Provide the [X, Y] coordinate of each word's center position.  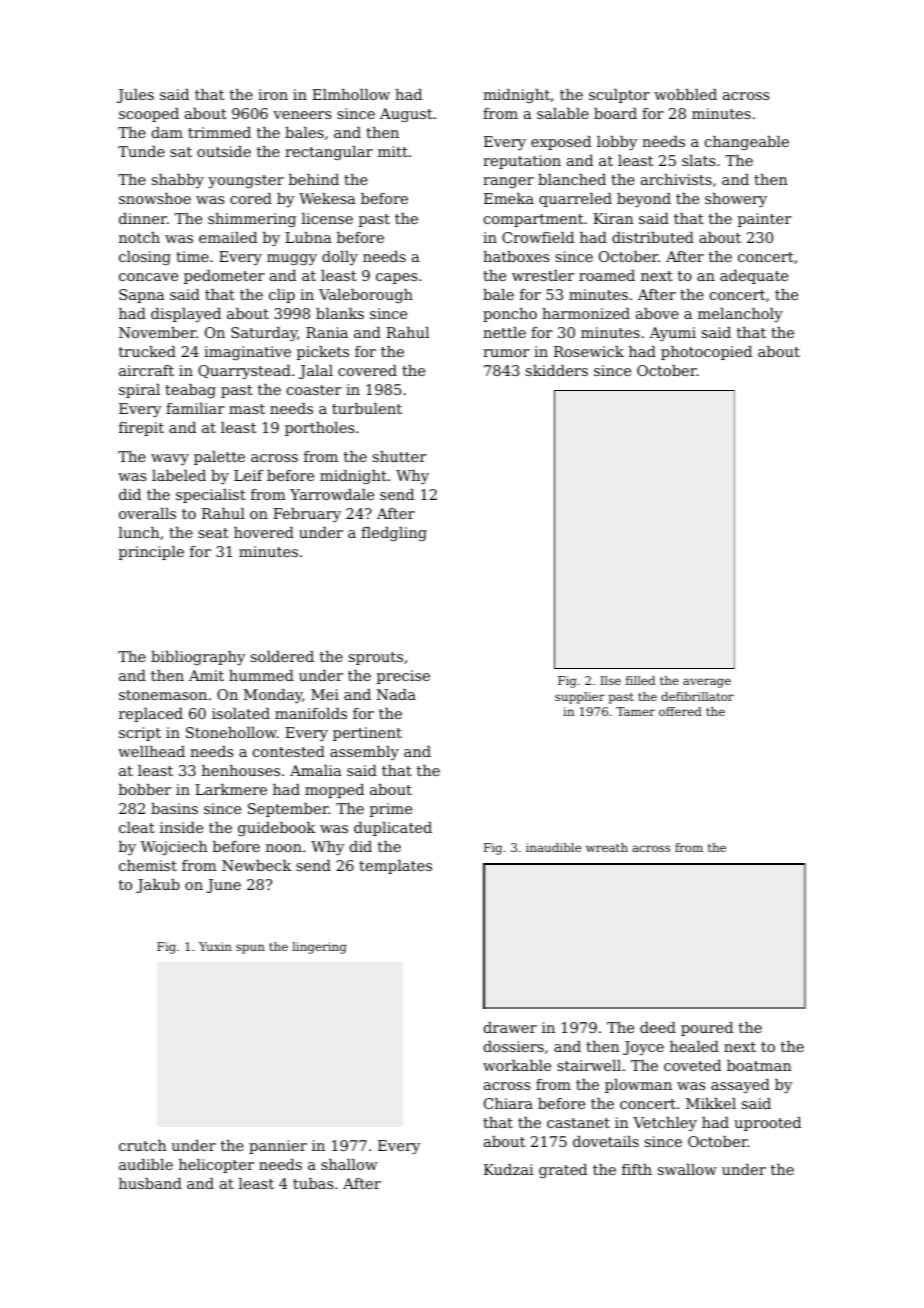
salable [563, 113]
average [707, 683]
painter [765, 220]
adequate [754, 277]
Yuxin [215, 946]
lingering [319, 948]
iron [273, 94]
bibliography [198, 658]
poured [707, 1029]
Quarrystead [244, 372]
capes [396, 278]
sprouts [376, 658]
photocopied [706, 353]
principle [151, 553]
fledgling [394, 534]
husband [150, 1183]
